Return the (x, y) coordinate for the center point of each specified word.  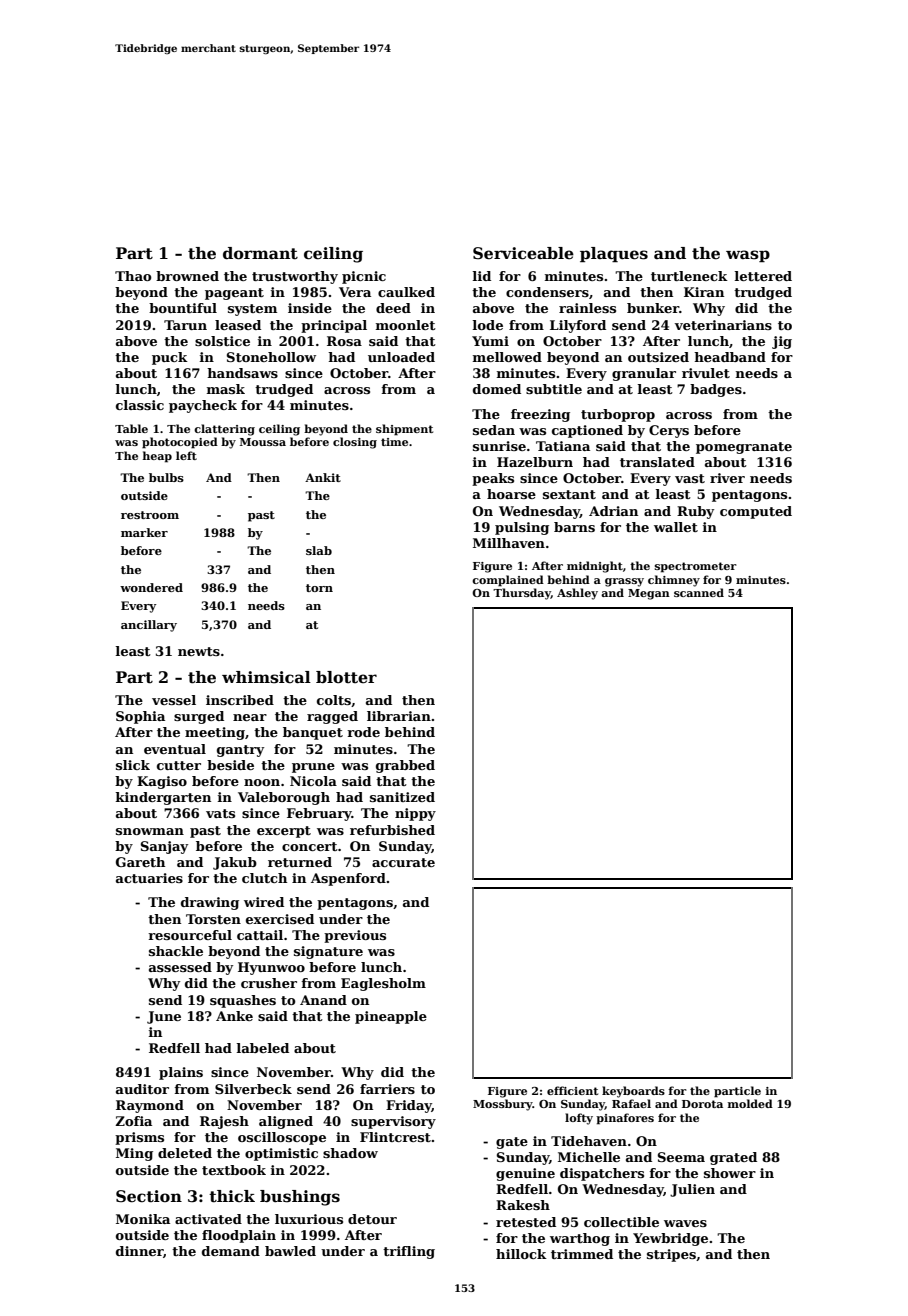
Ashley (577, 594)
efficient (572, 1090)
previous (355, 936)
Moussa (263, 442)
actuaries (149, 878)
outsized (658, 357)
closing (355, 443)
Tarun (185, 325)
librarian (399, 716)
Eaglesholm (383, 984)
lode (488, 325)
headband (730, 357)
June (164, 1017)
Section (149, 1196)
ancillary (149, 626)
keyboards (633, 1092)
